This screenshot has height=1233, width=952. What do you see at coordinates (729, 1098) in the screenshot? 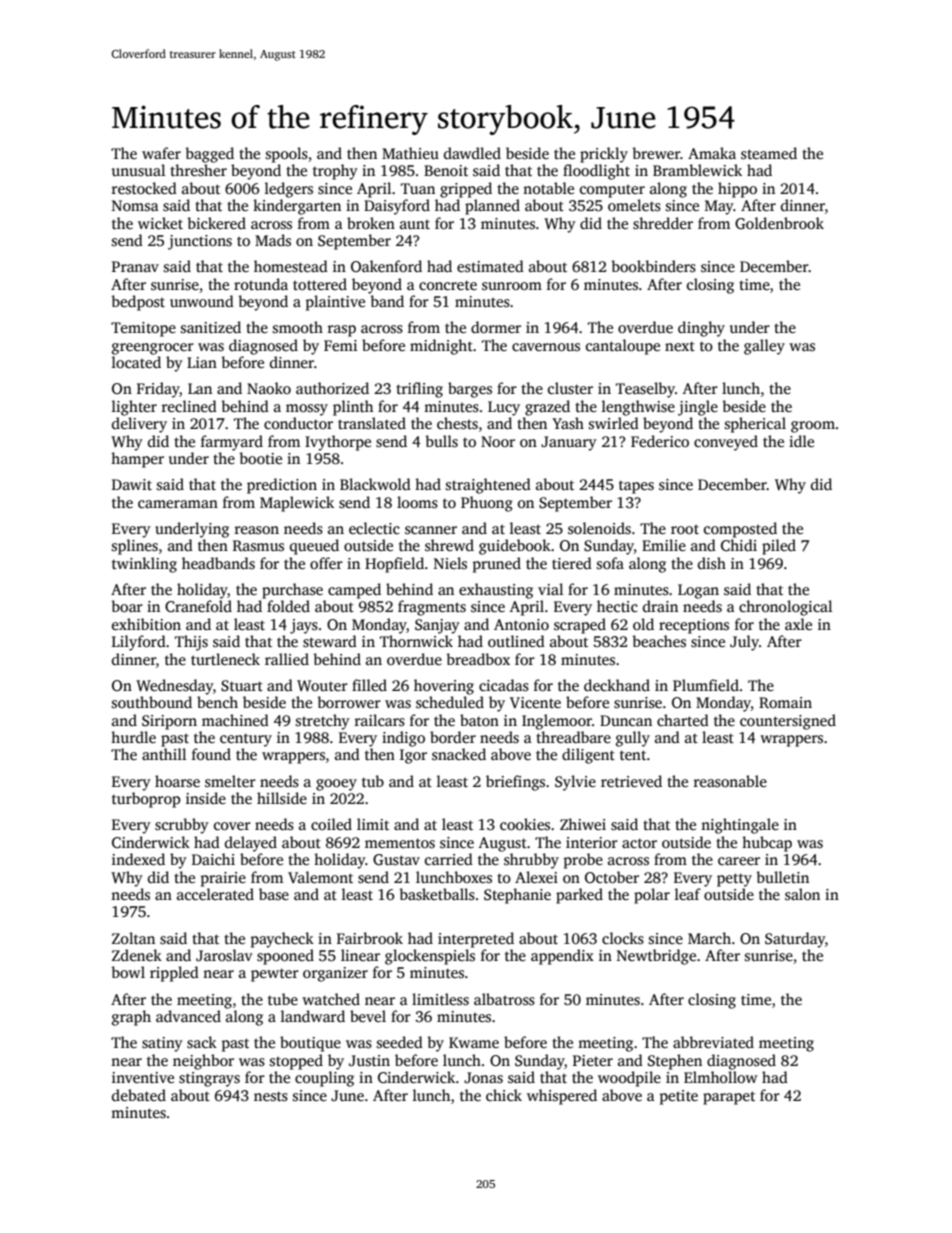
I see `parapet` at bounding box center [729, 1098].
